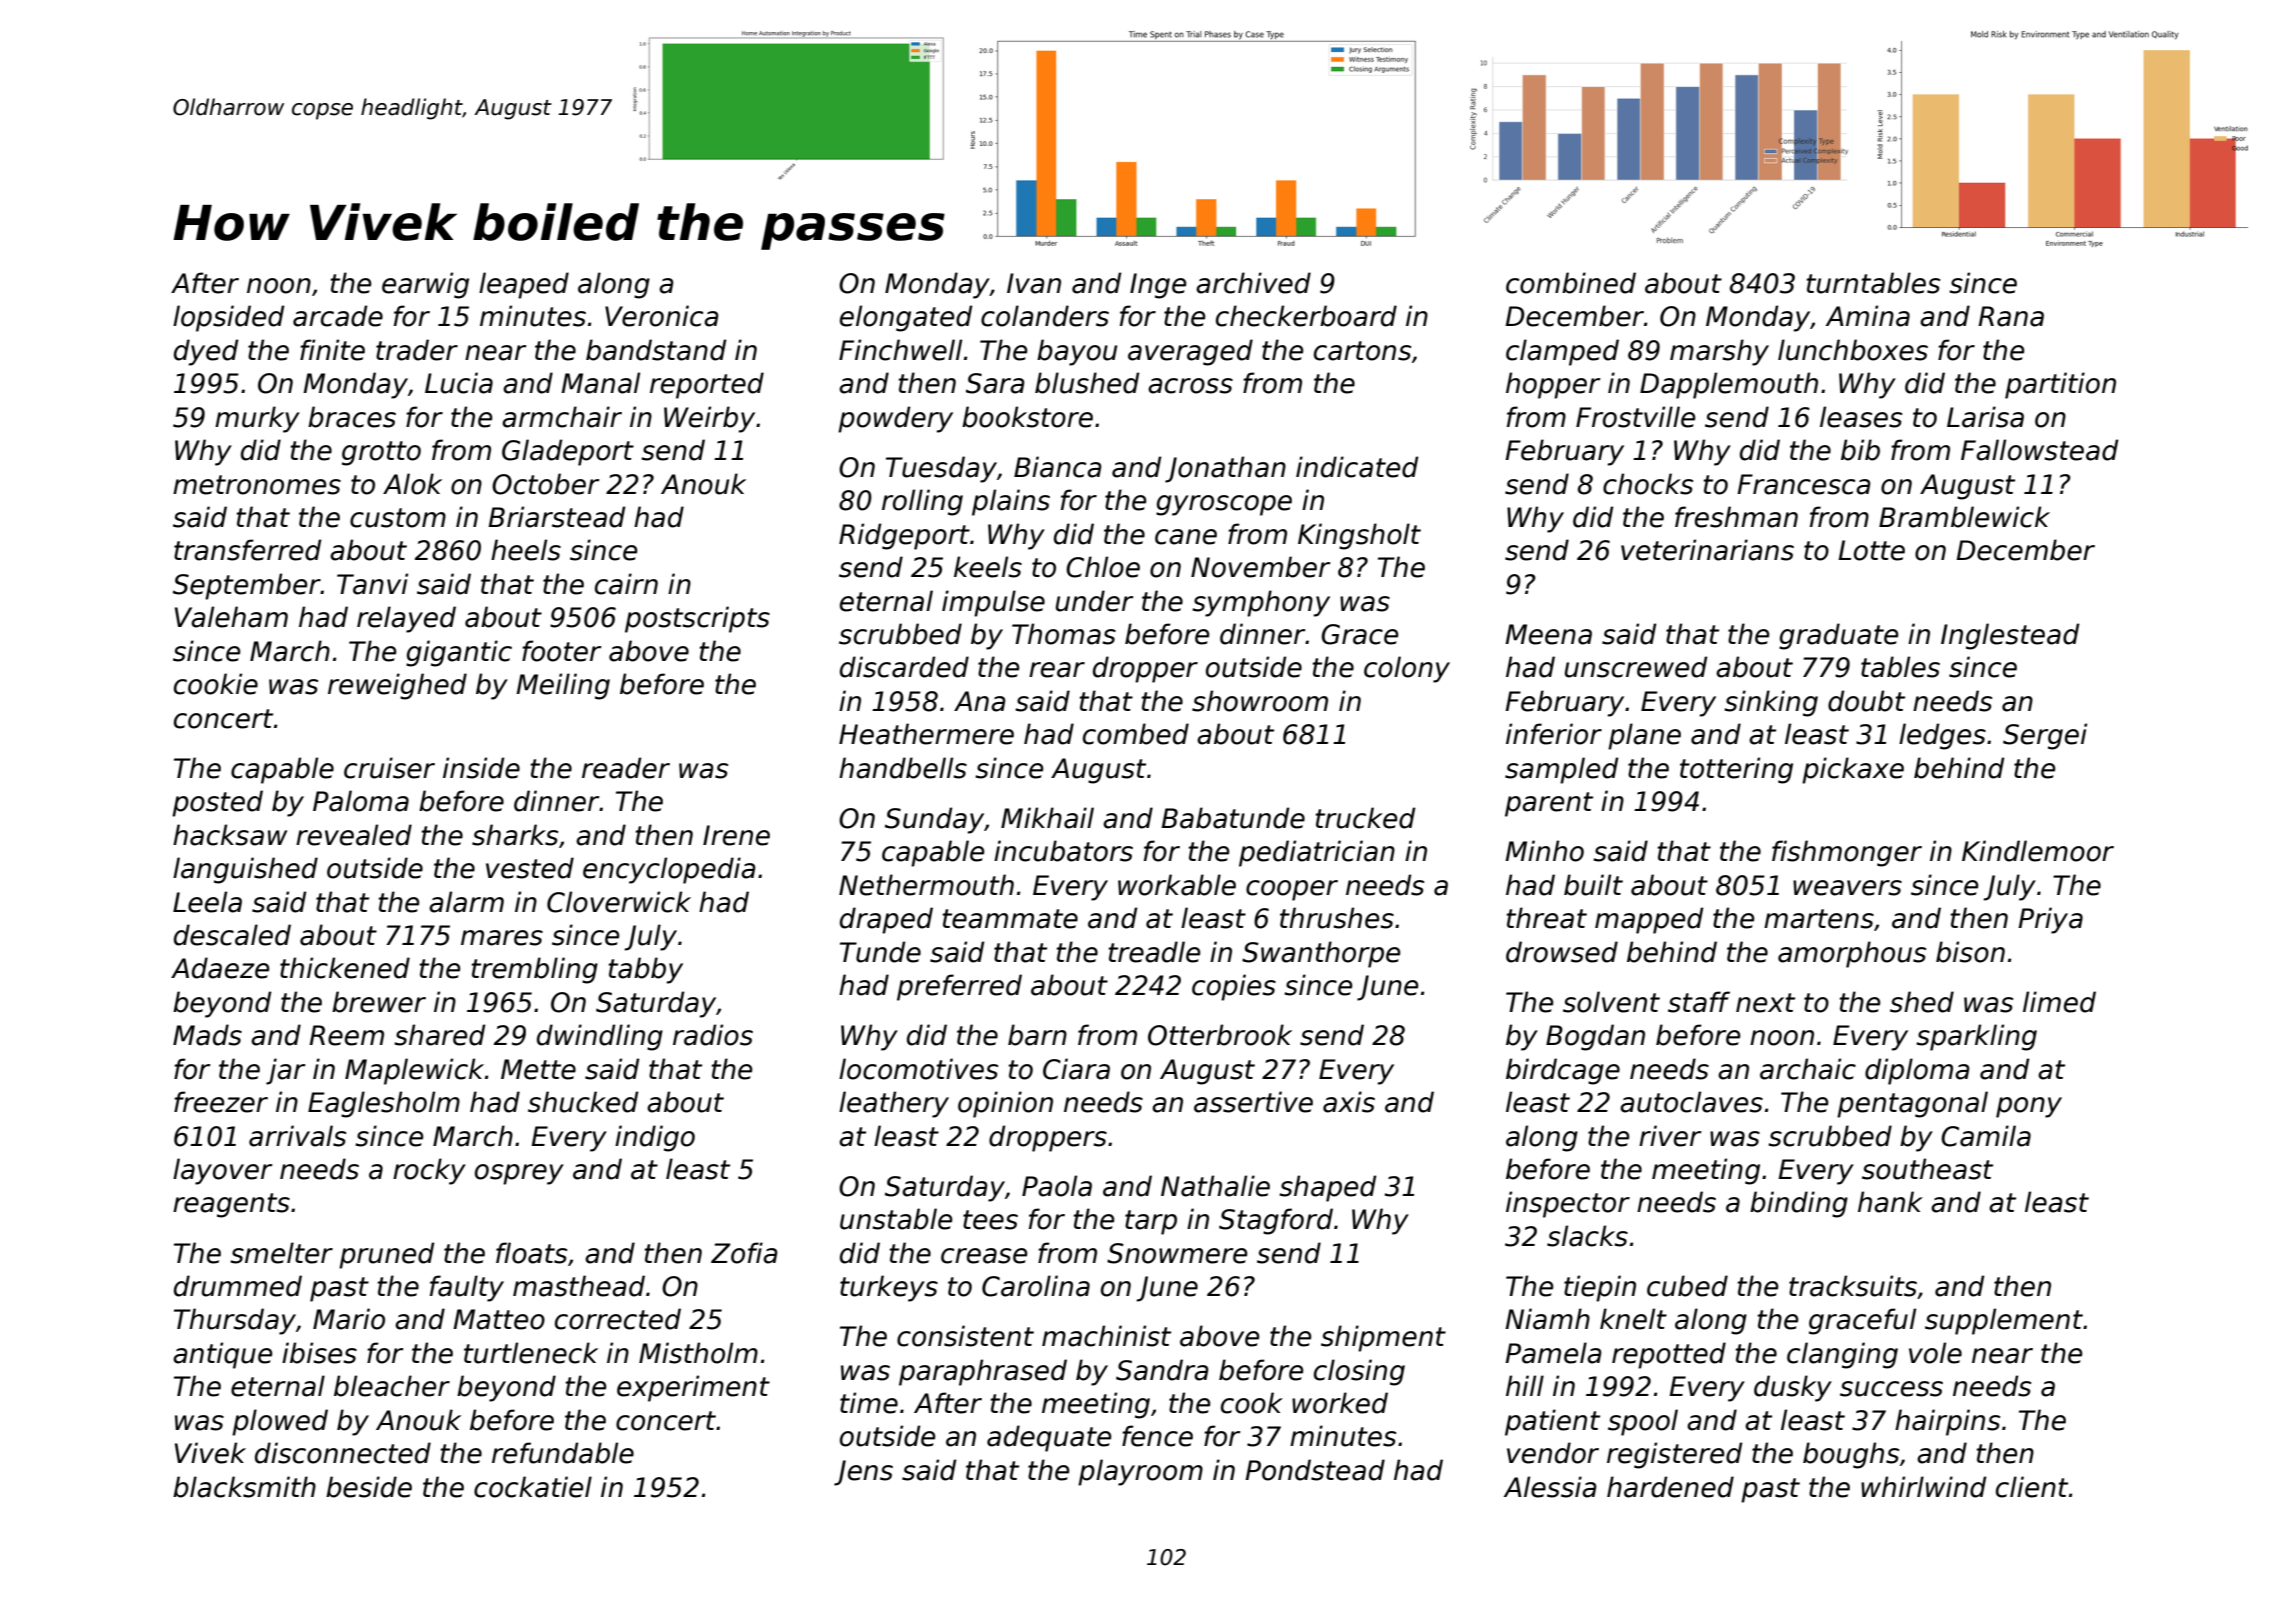  Describe the element at coordinates (669, 870) in the screenshot. I see `encyclopedia` at that location.
